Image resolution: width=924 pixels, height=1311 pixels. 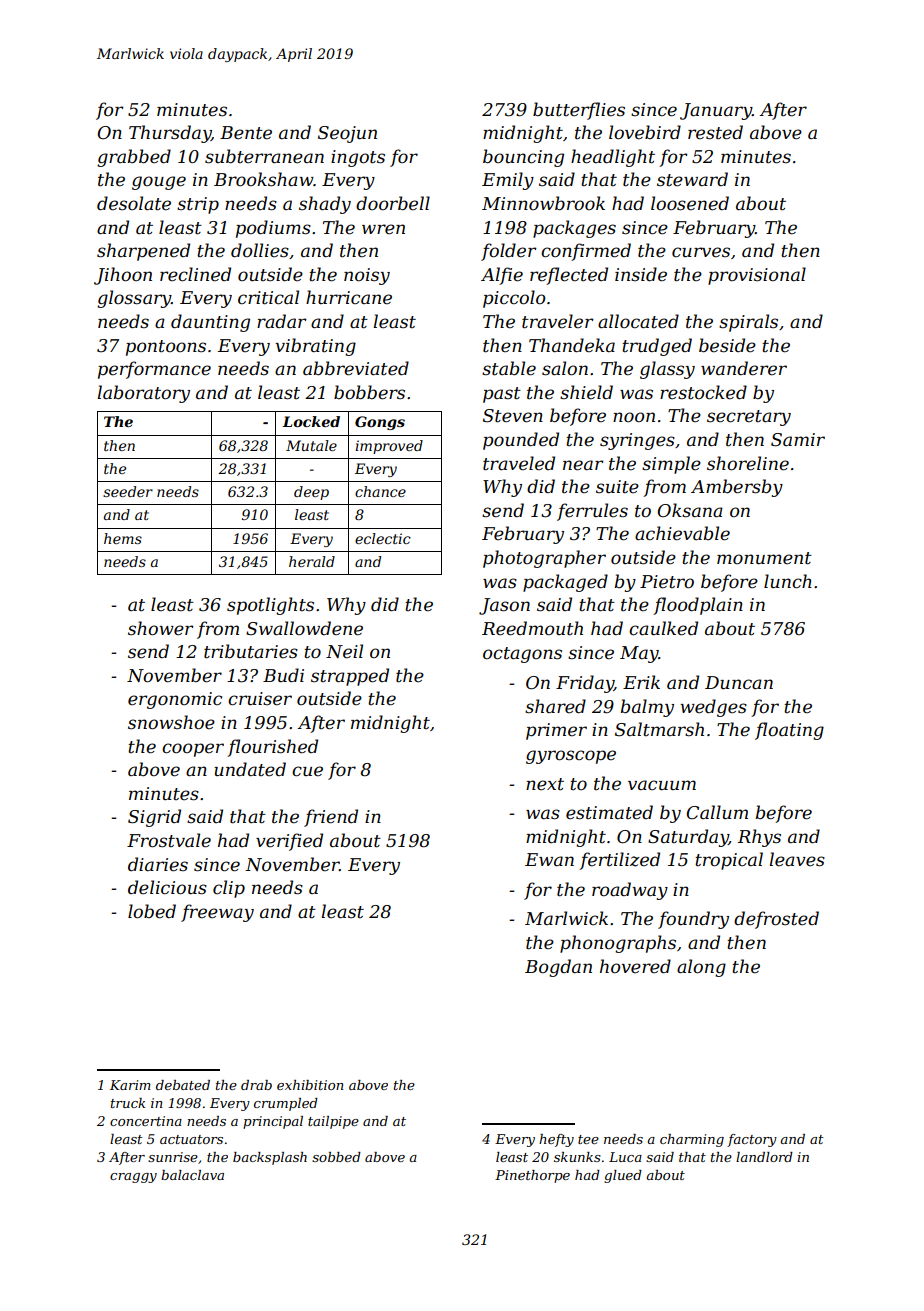 I want to click on wedges, so click(x=713, y=708).
